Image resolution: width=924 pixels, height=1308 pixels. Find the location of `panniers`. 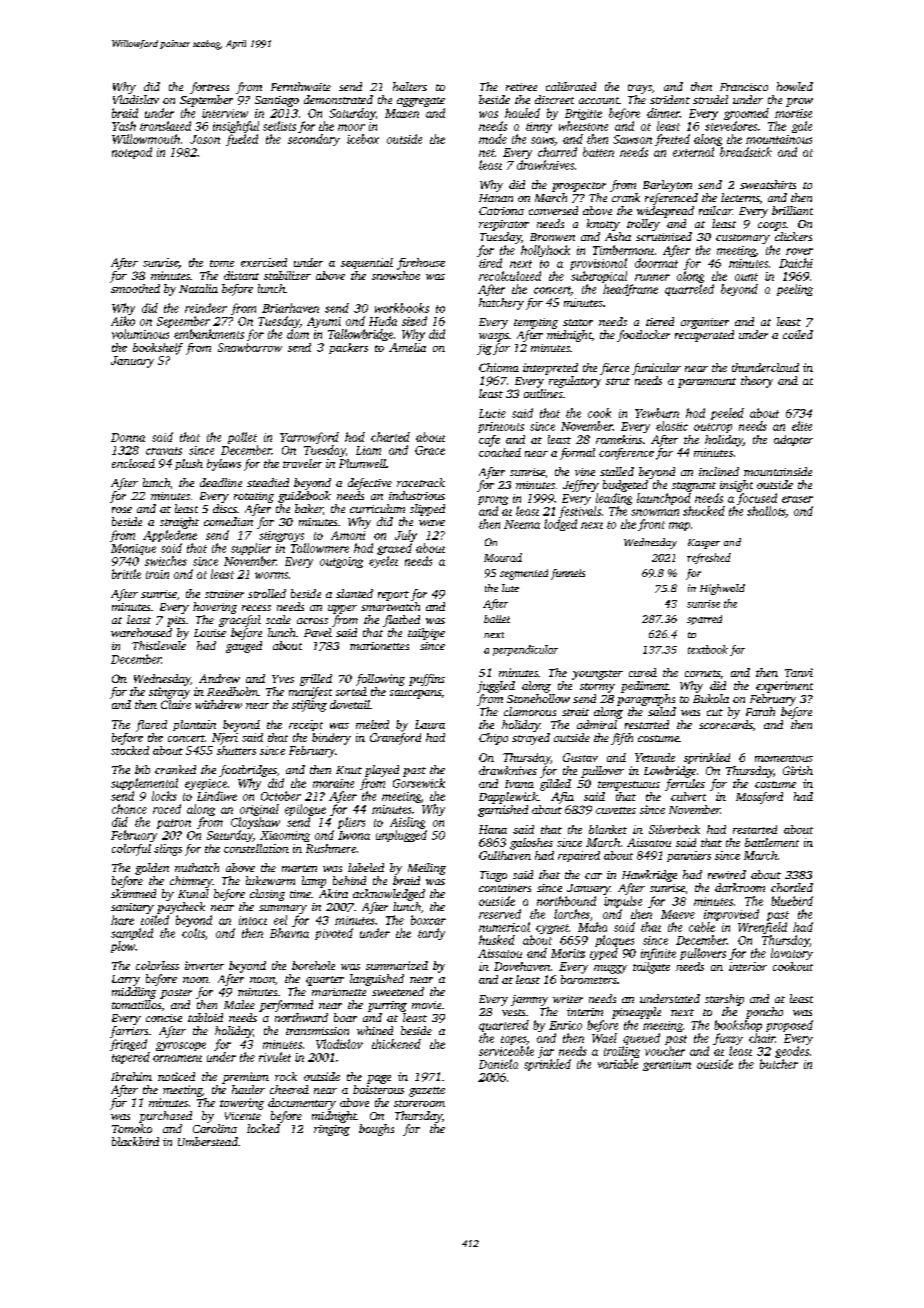

panniers is located at coordinates (689, 856).
